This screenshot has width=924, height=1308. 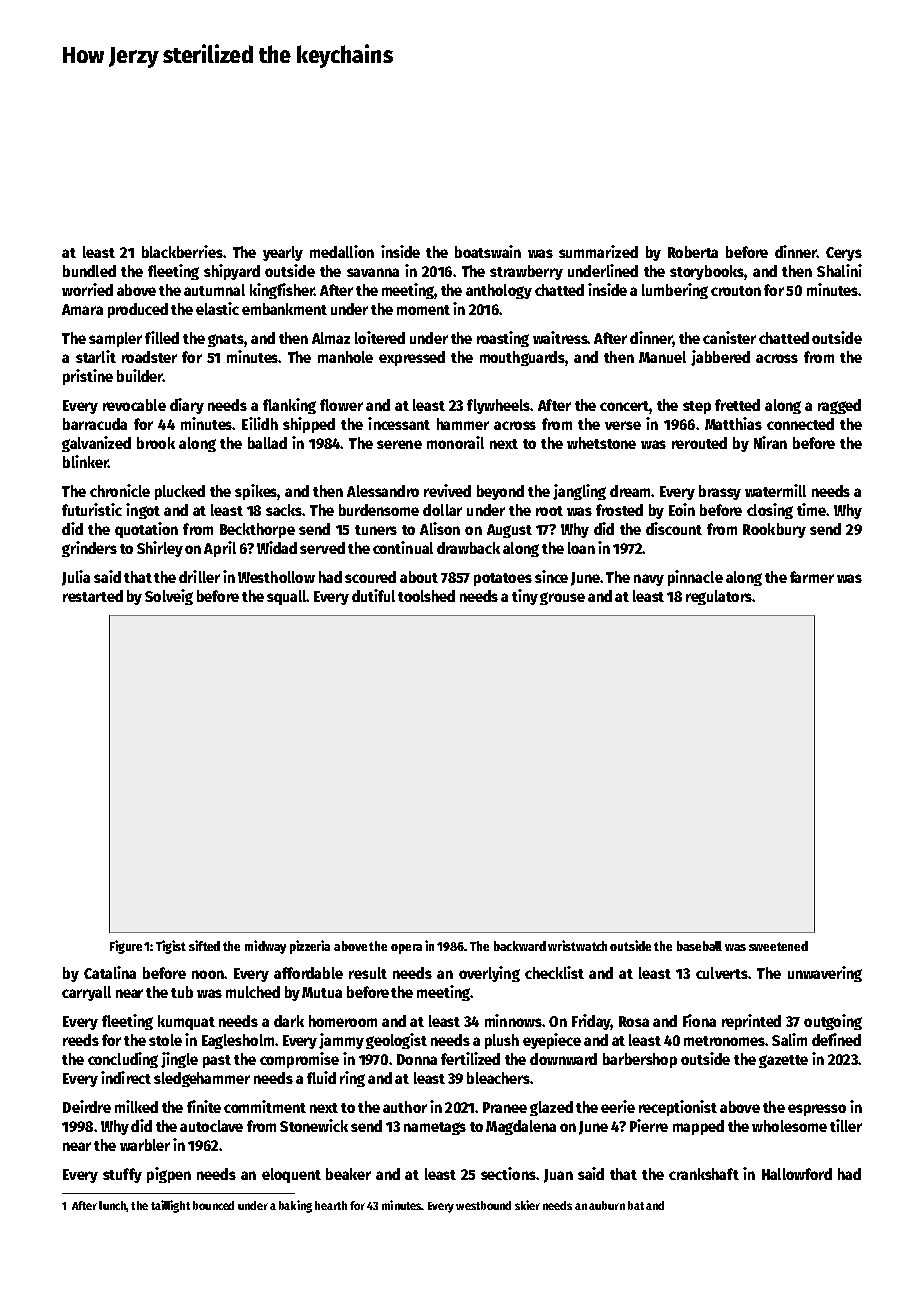 I want to click on farmer, so click(x=812, y=577).
